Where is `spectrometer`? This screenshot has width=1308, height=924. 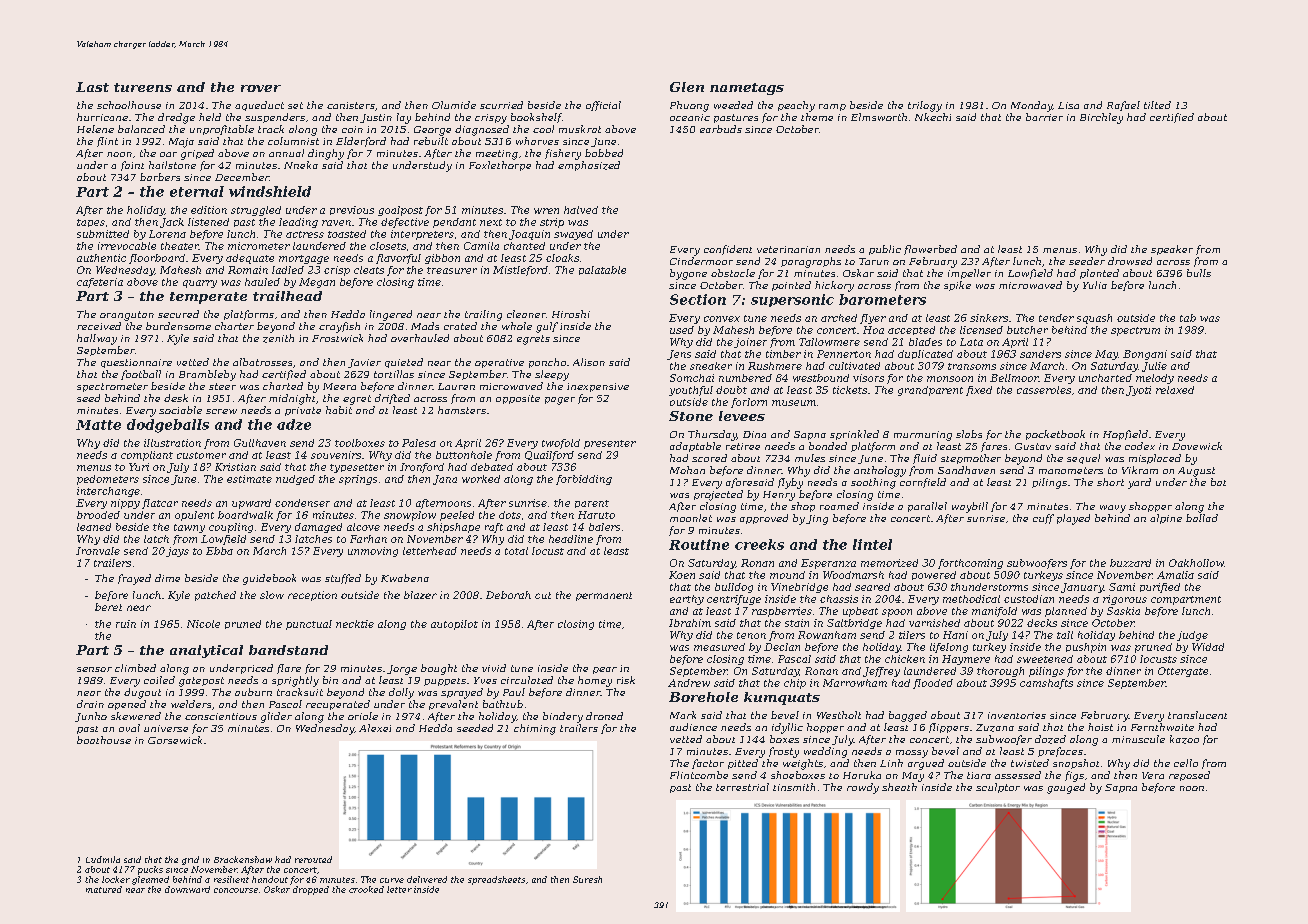 spectrometer is located at coordinates (112, 387).
